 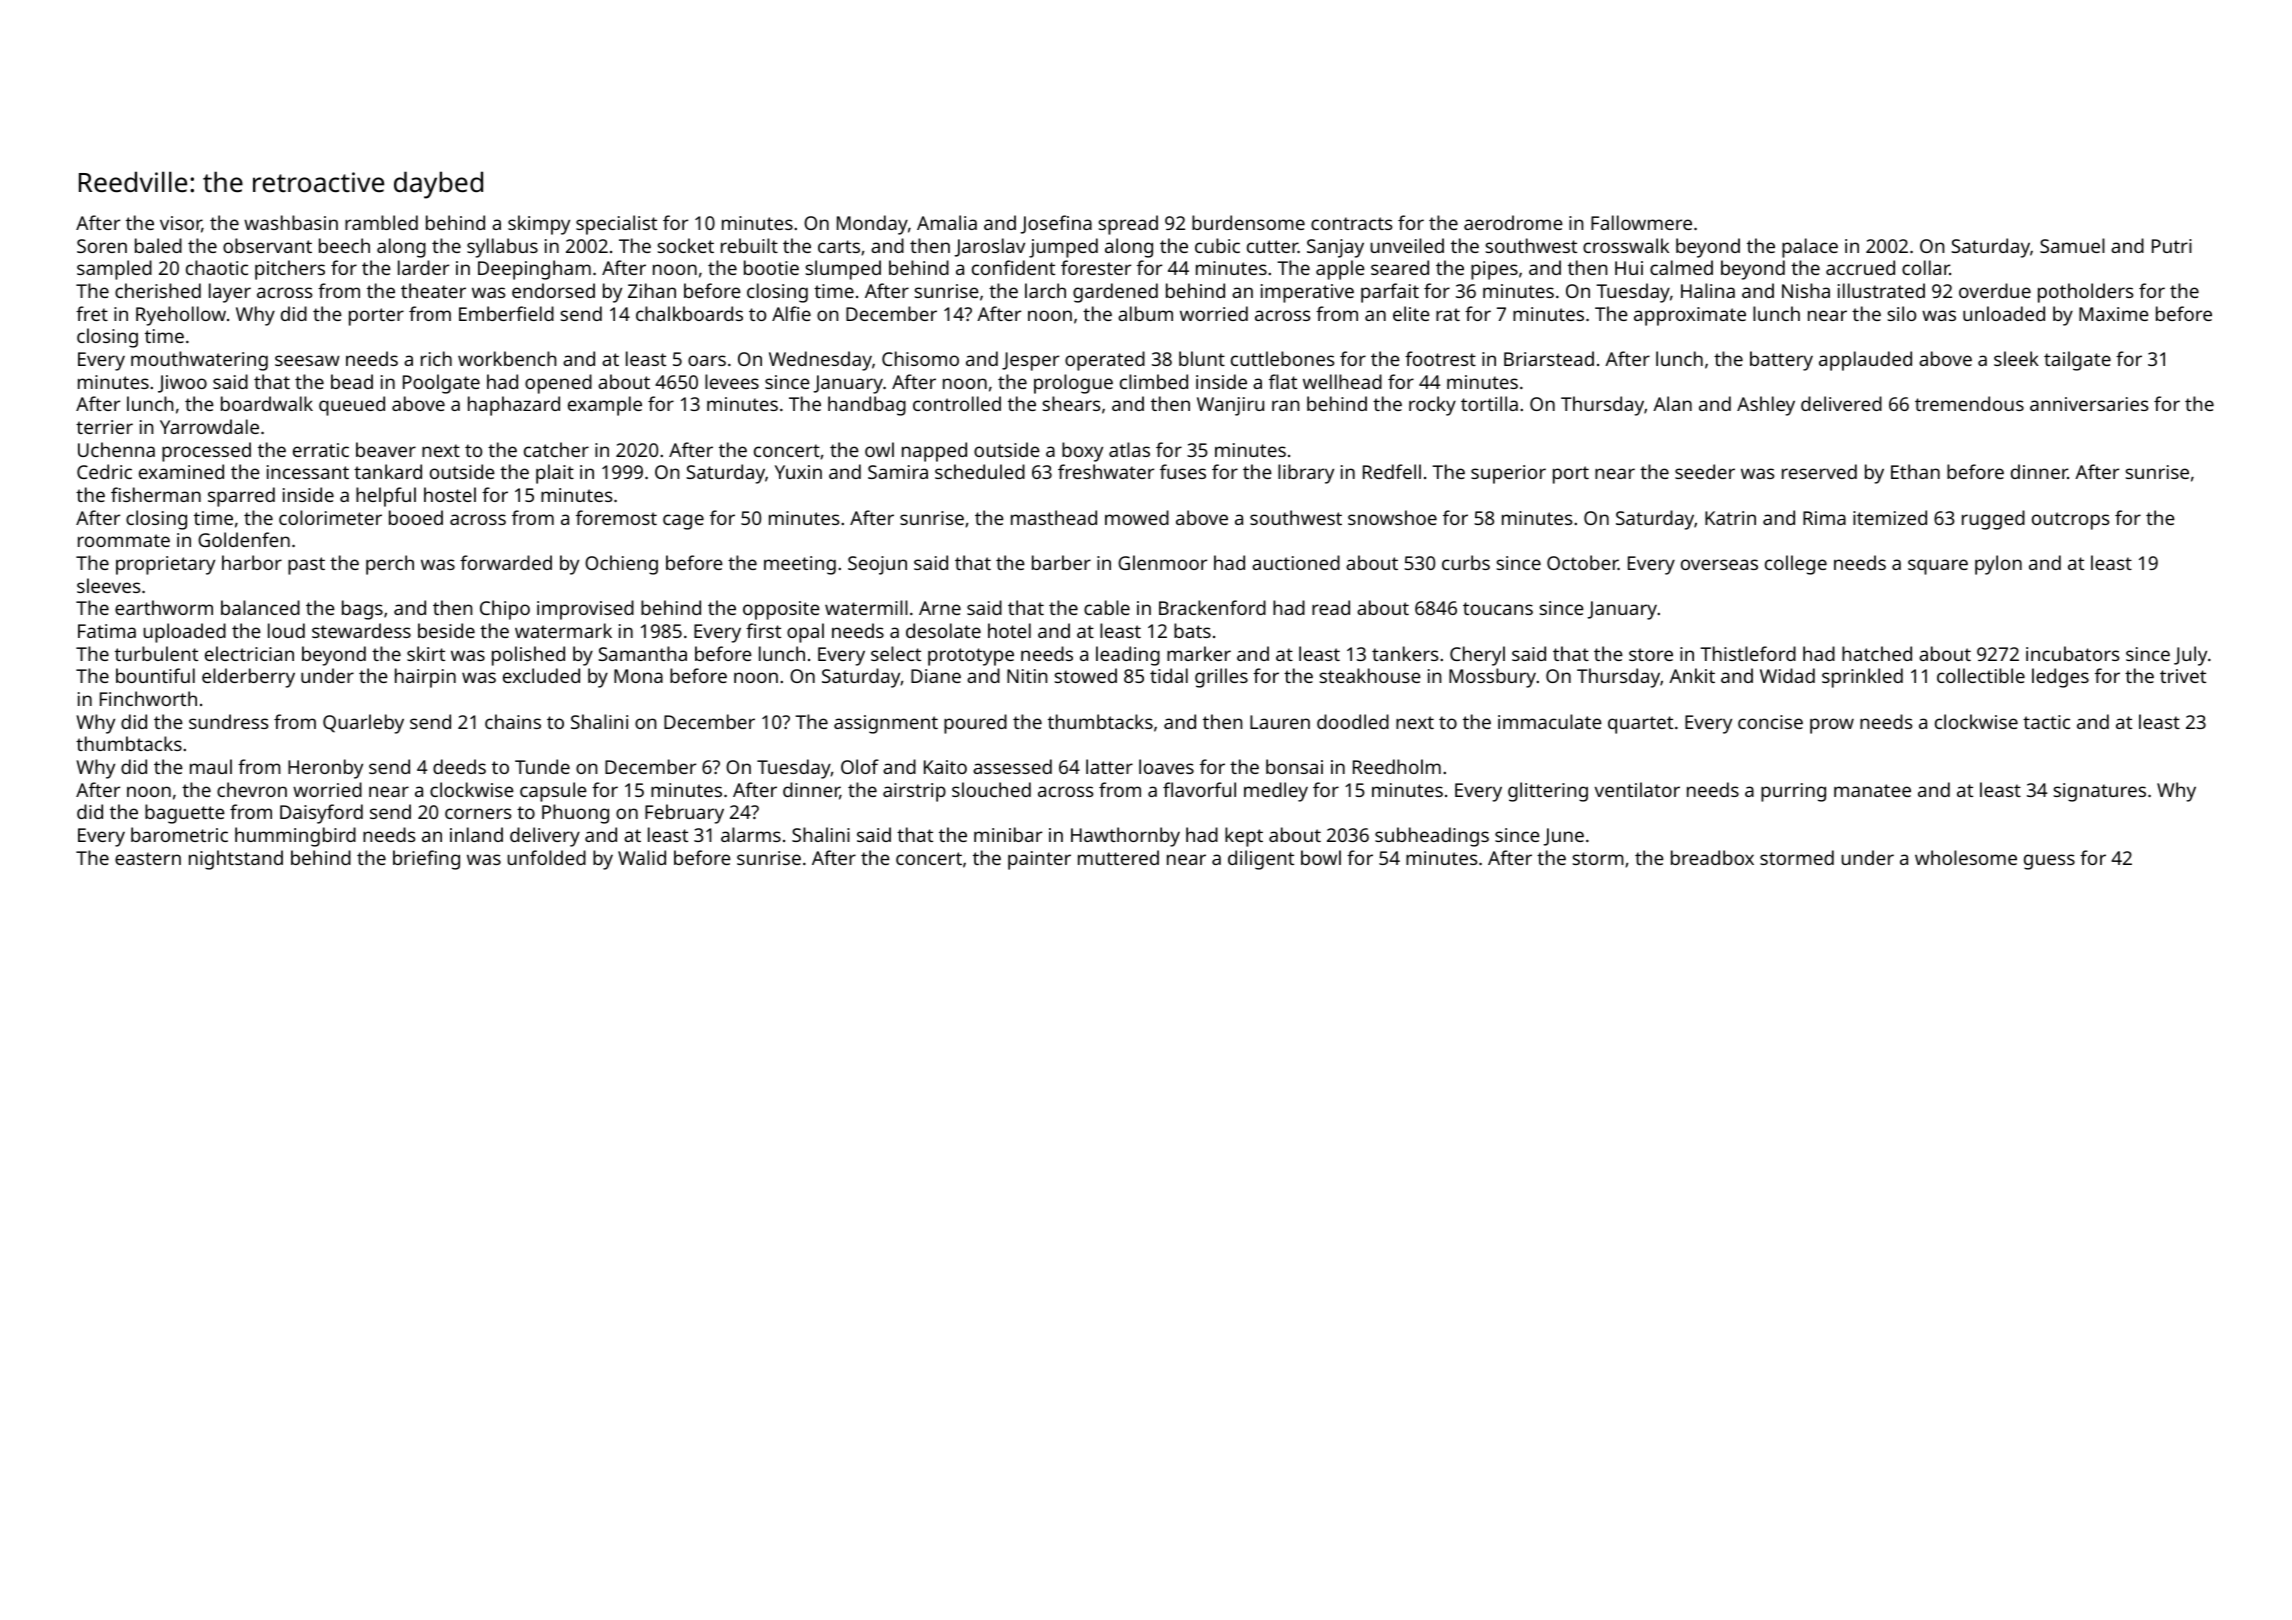 What do you see at coordinates (1637, 789) in the page?
I see `ventilator` at bounding box center [1637, 789].
